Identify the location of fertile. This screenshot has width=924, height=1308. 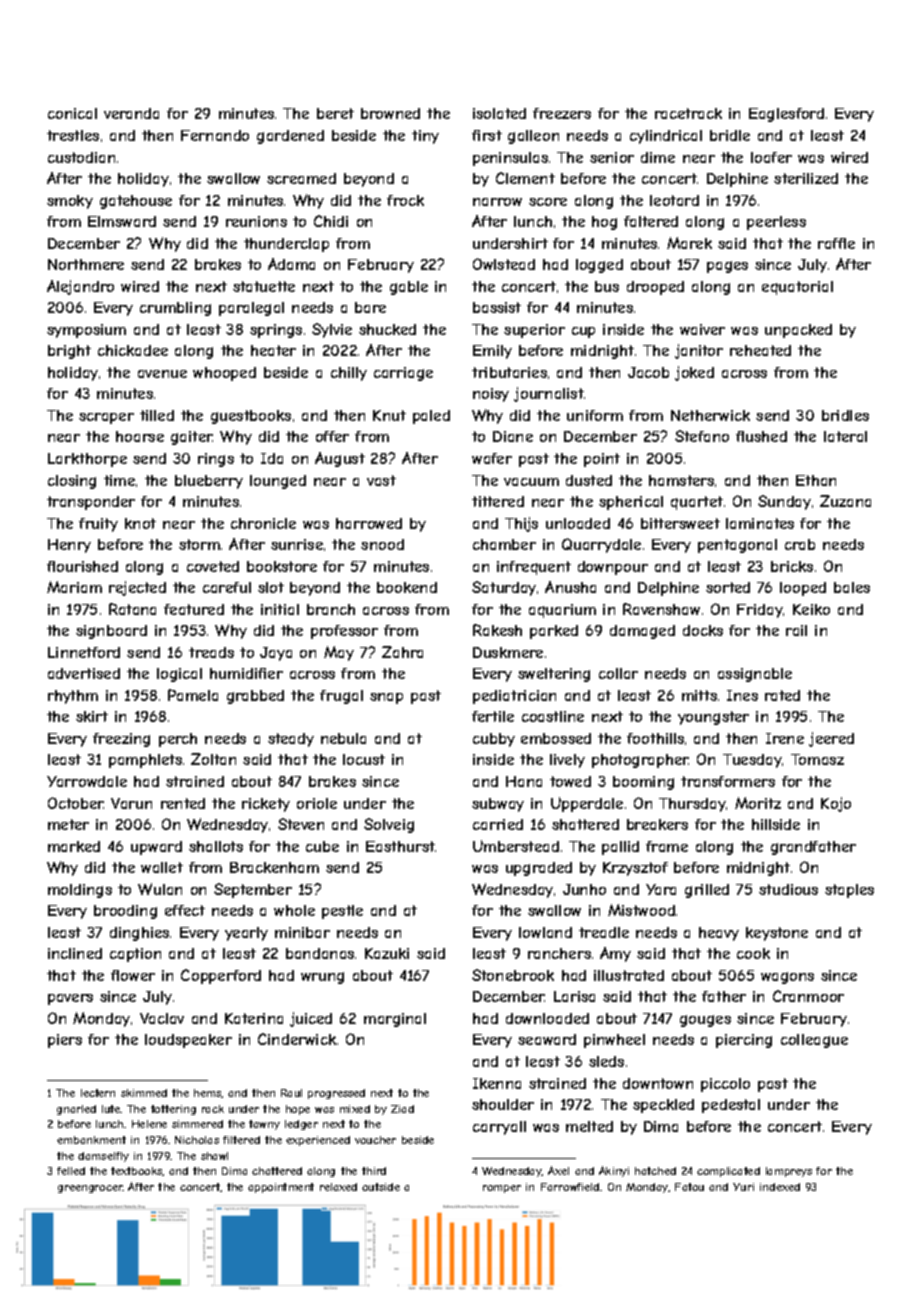
(493, 716).
